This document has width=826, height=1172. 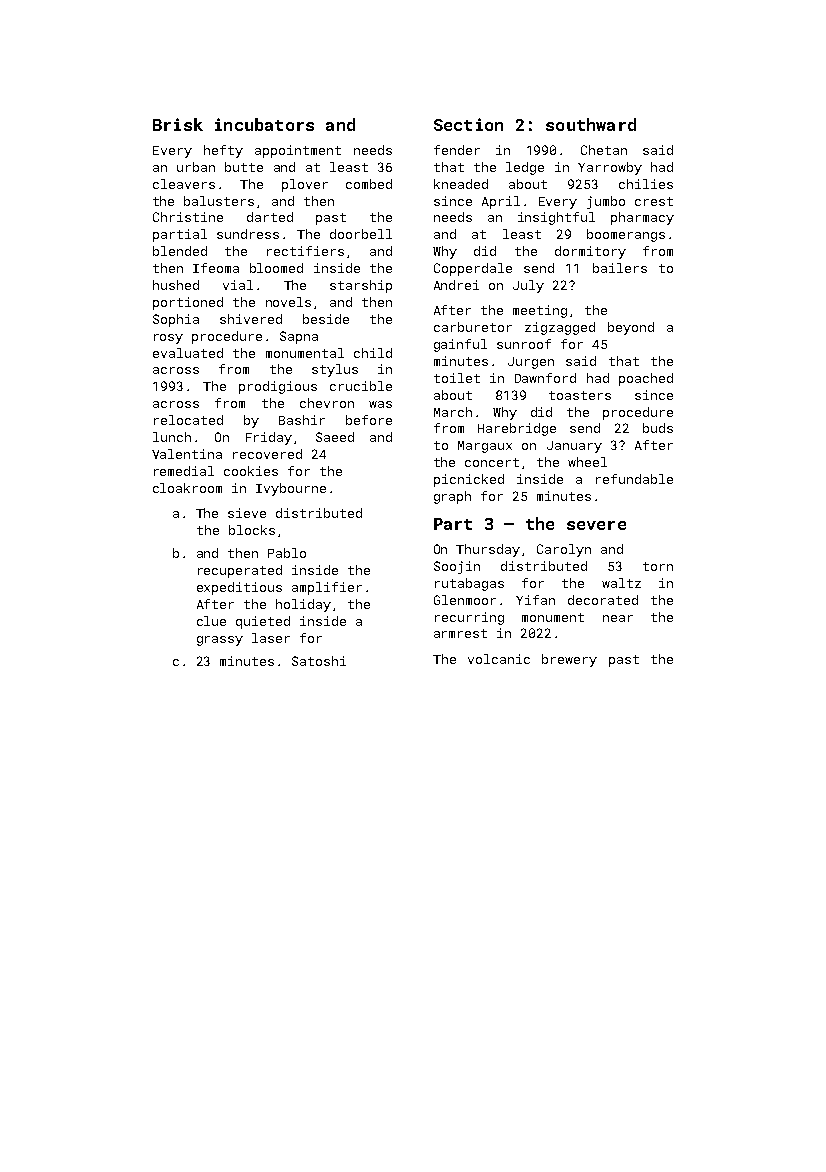 I want to click on expeditious, so click(x=239, y=588).
